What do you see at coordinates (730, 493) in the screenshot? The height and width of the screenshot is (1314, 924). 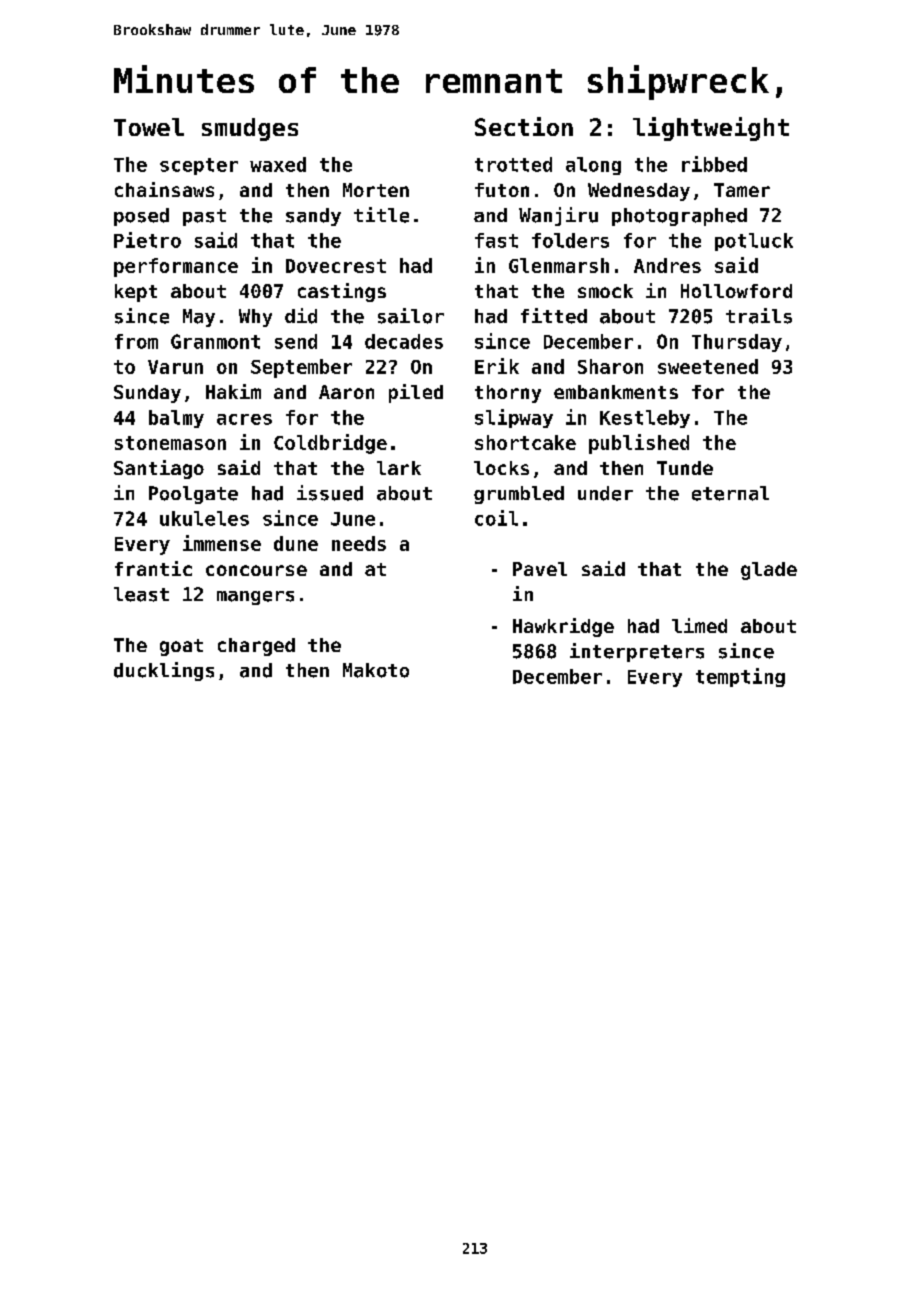 I see `eternal` at bounding box center [730, 493].
